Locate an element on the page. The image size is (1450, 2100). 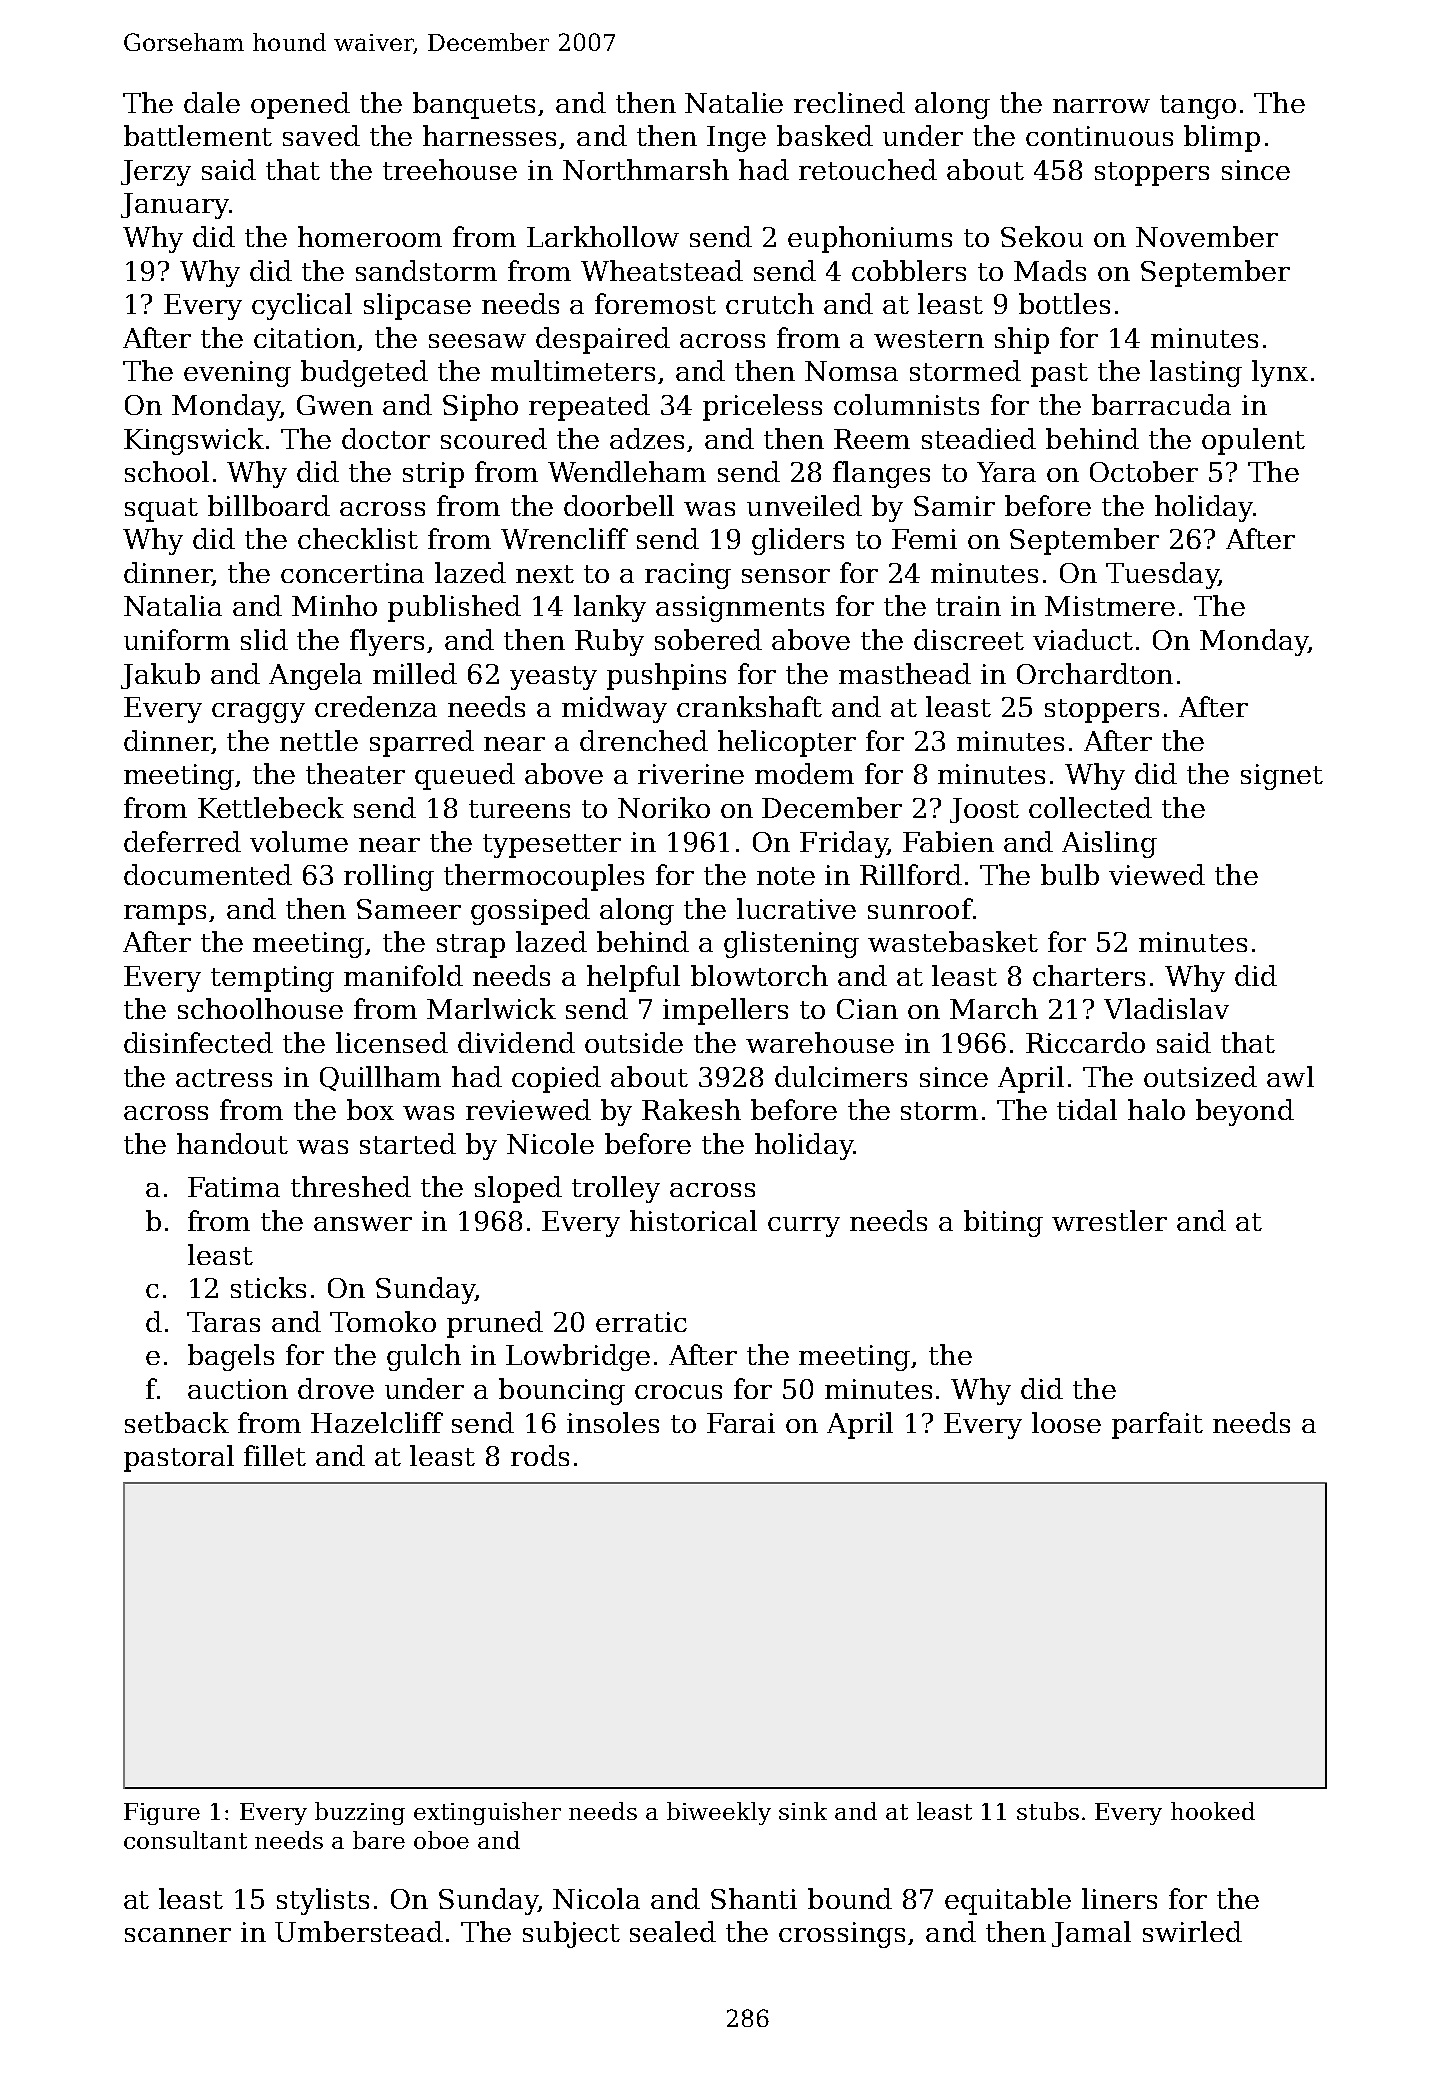
consultant is located at coordinates (185, 1840).
